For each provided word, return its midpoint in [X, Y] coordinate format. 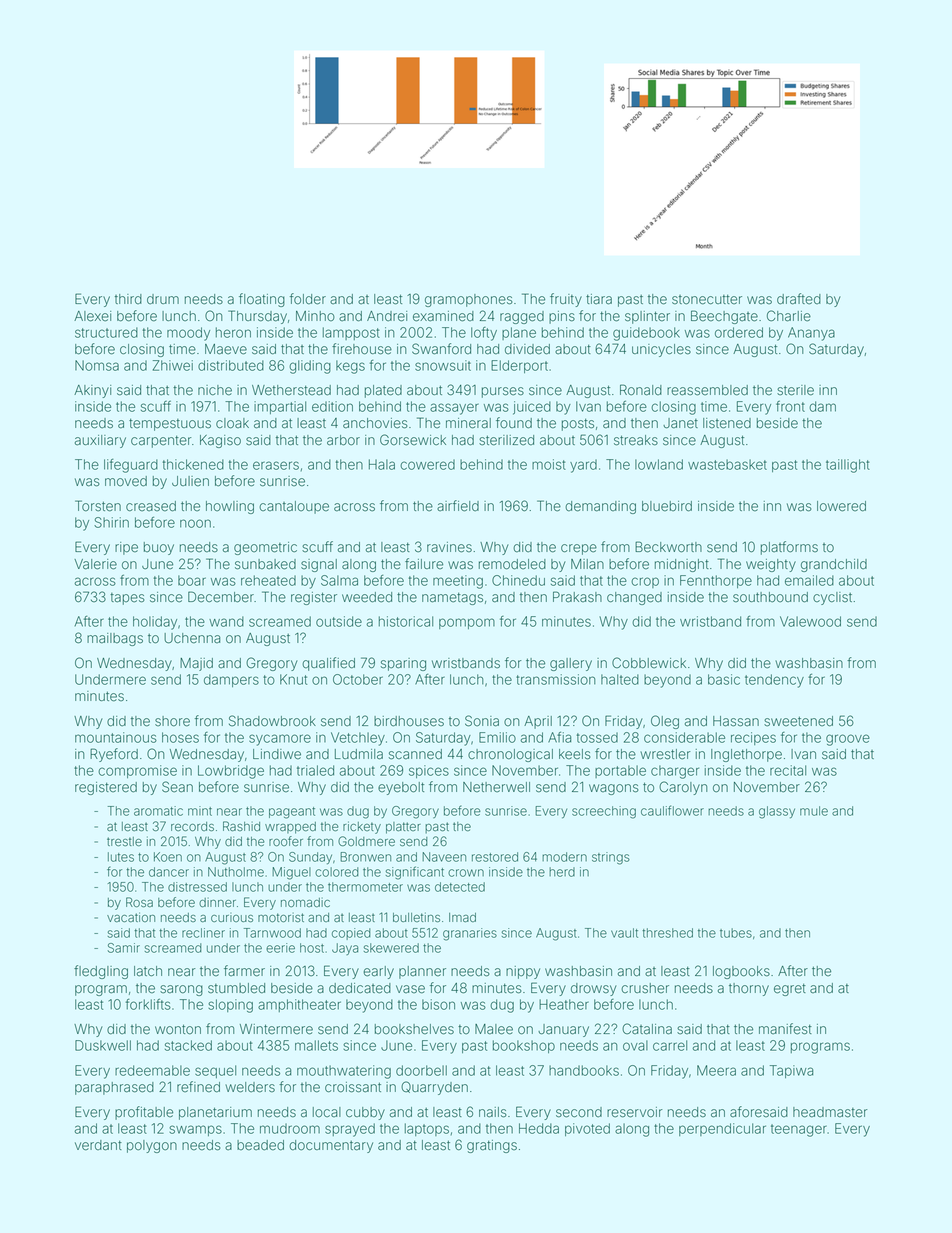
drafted [799, 299]
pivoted [587, 1129]
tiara [599, 299]
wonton [178, 1029]
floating [262, 300]
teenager [799, 1130]
